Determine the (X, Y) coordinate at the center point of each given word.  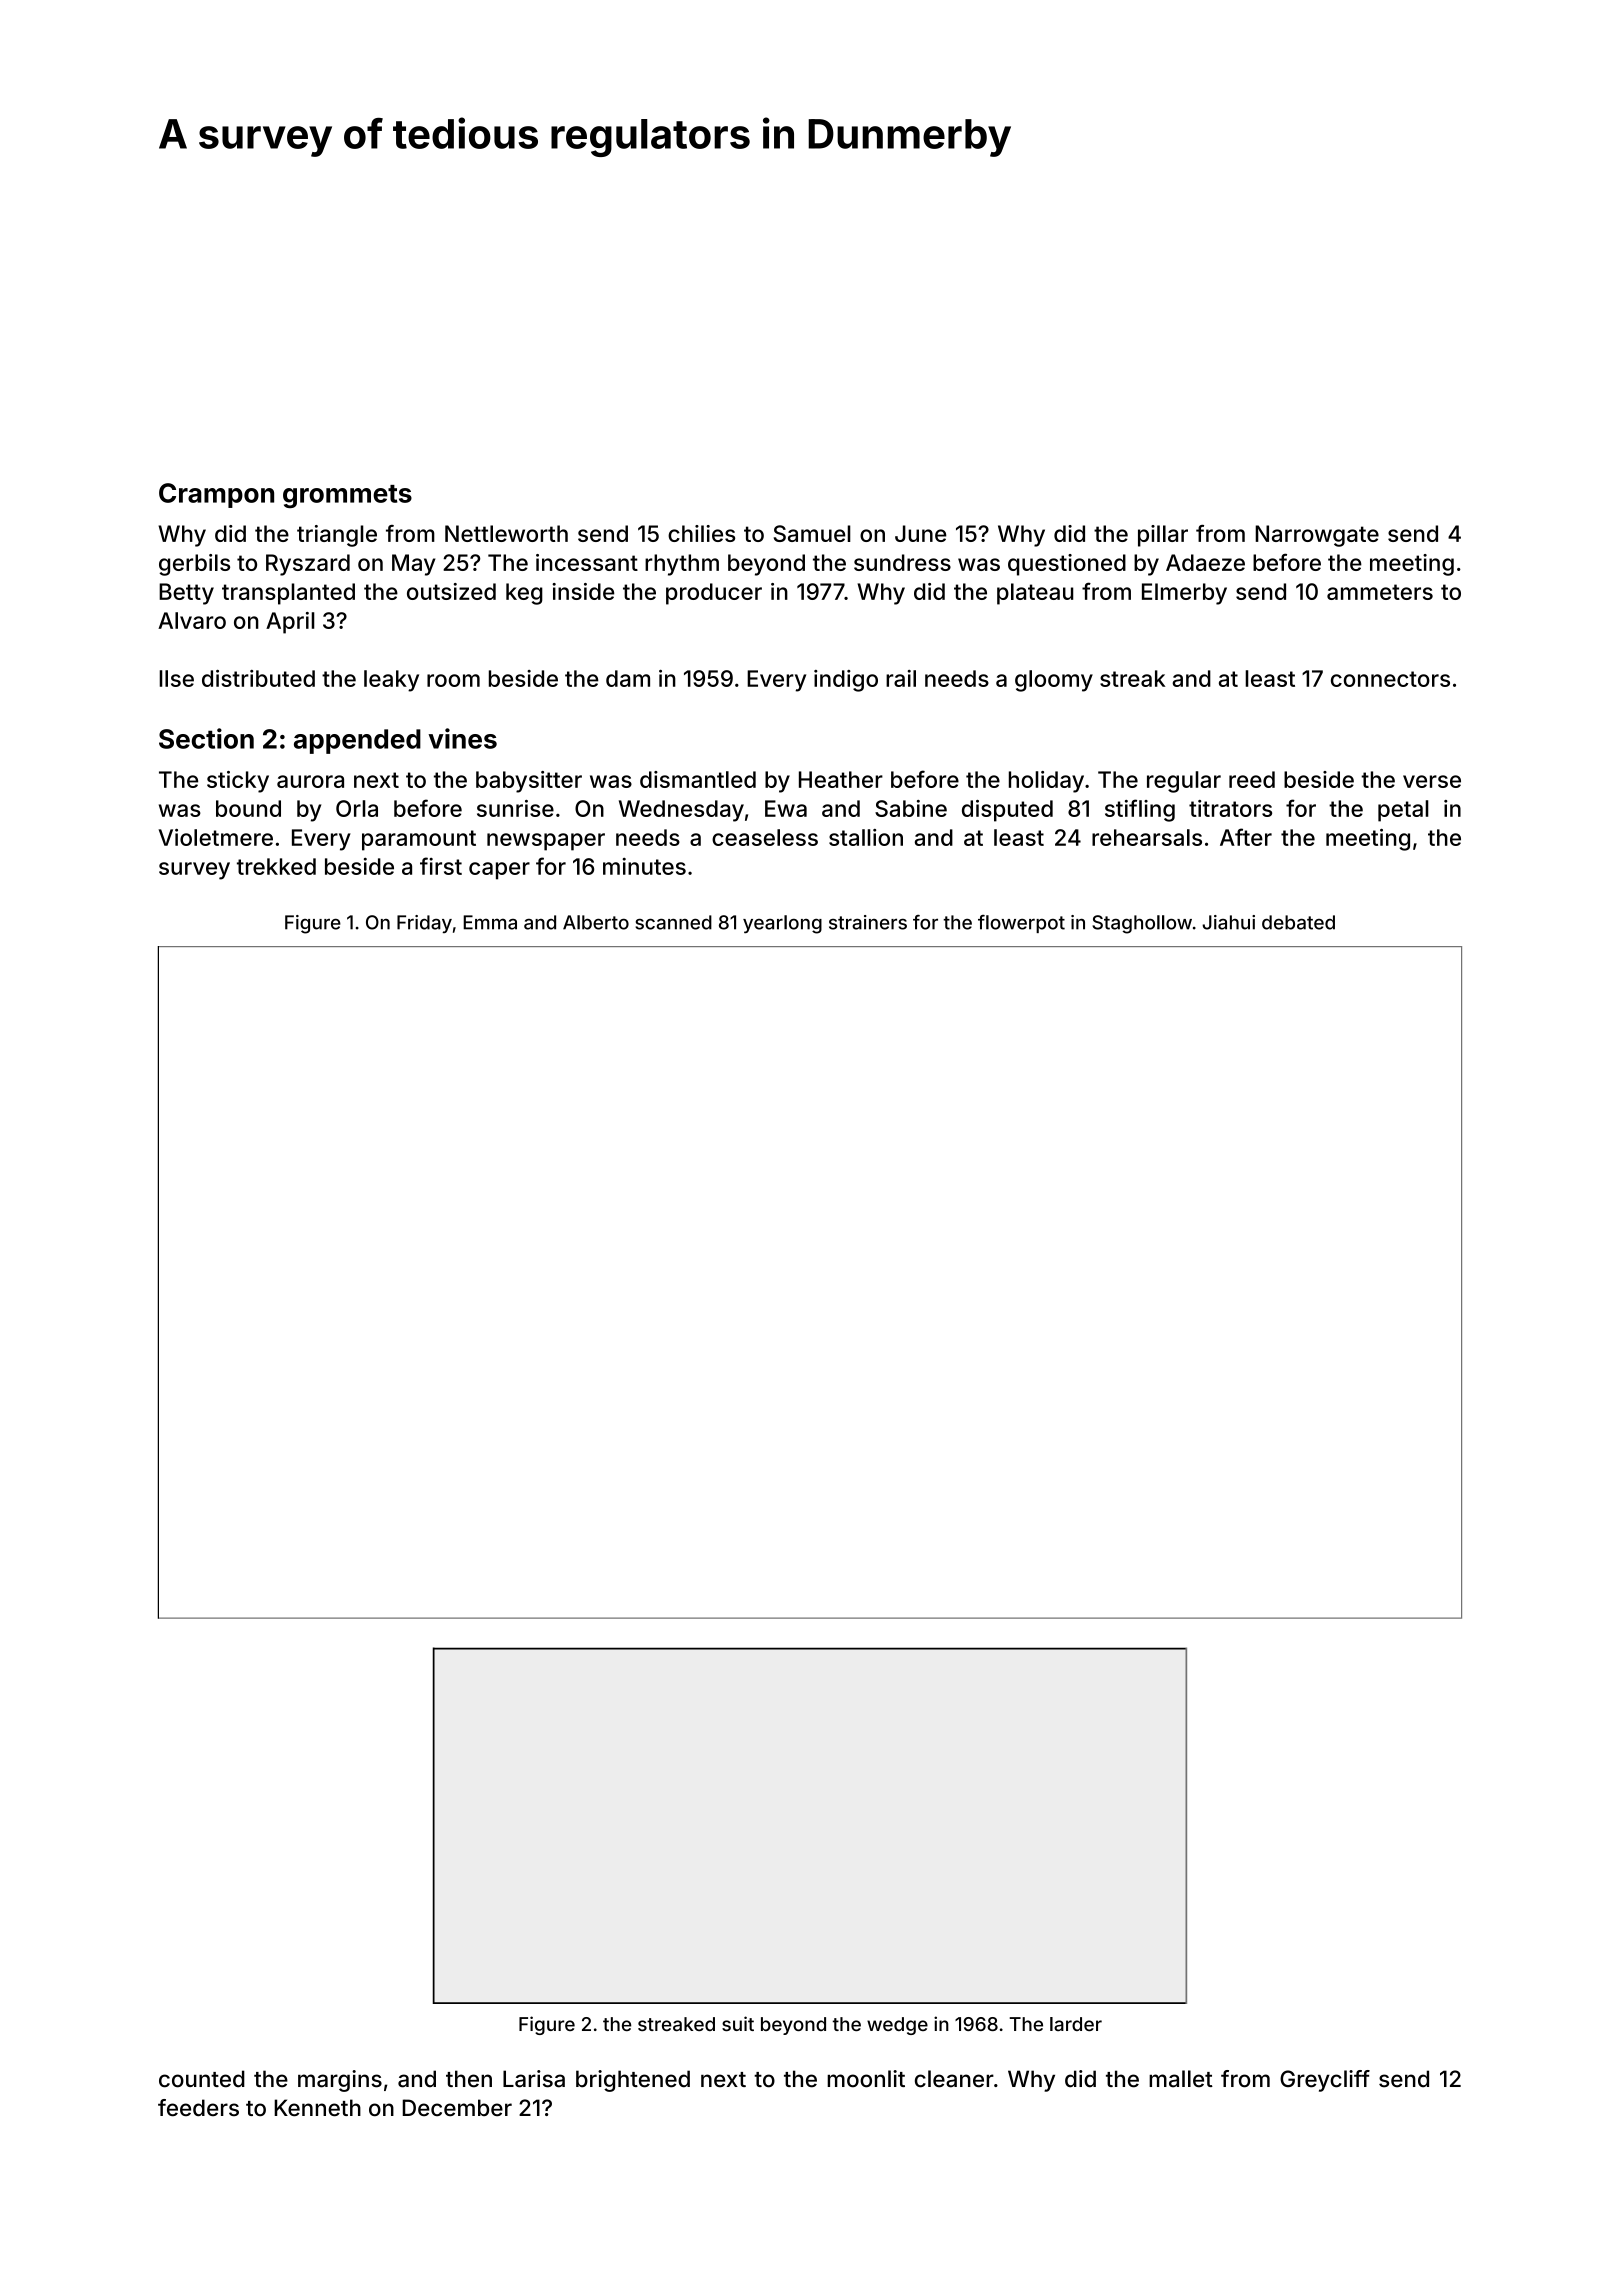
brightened (633, 2081)
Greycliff (1325, 2081)
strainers (868, 922)
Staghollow (1142, 924)
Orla (357, 808)
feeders (198, 2107)
